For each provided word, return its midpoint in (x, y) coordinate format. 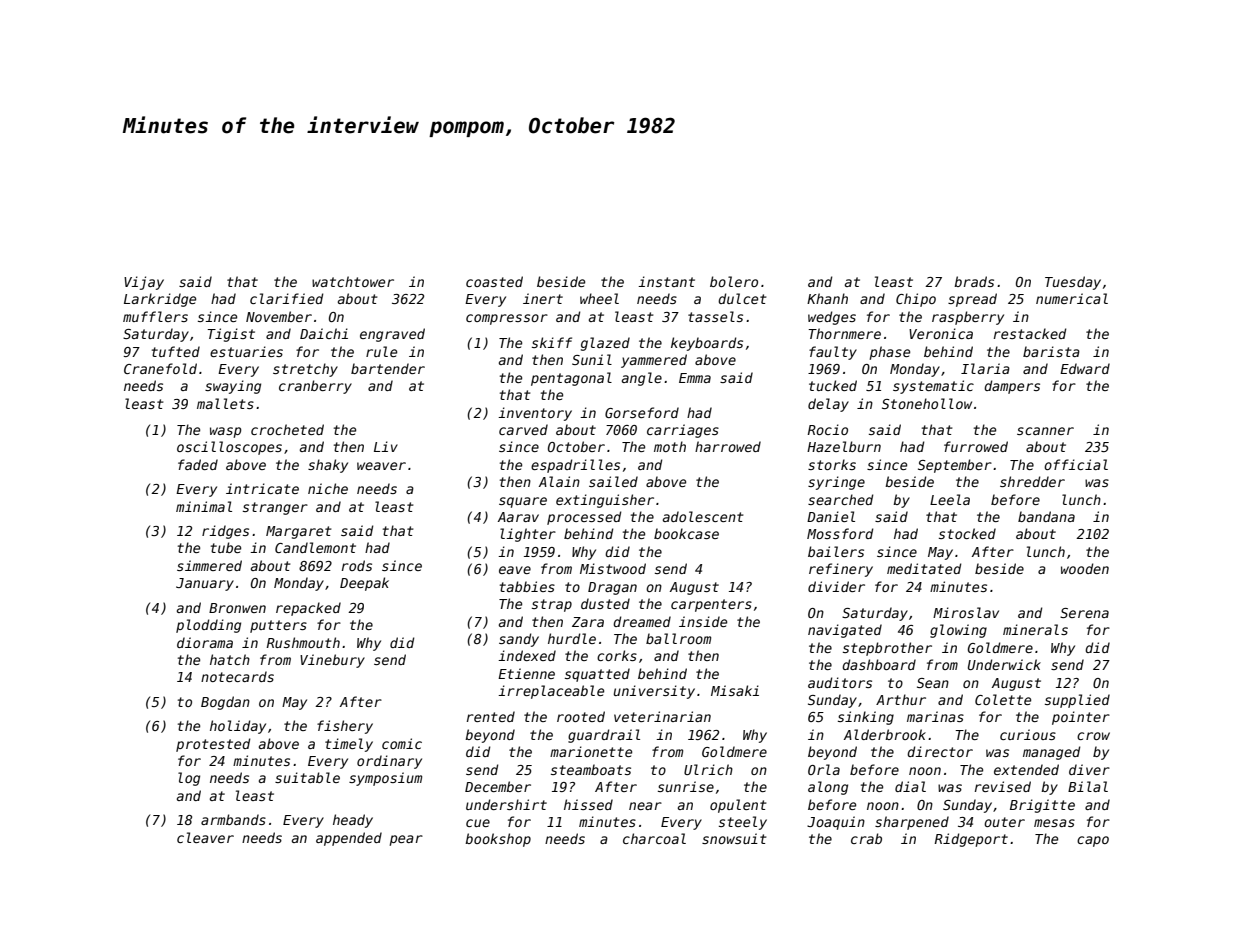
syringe (836, 483)
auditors (840, 682)
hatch (230, 659)
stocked (967, 533)
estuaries (246, 351)
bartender (388, 368)
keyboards (707, 344)
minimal (204, 506)
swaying (233, 387)
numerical (1072, 298)
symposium (385, 779)
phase (889, 353)
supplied (1077, 701)
